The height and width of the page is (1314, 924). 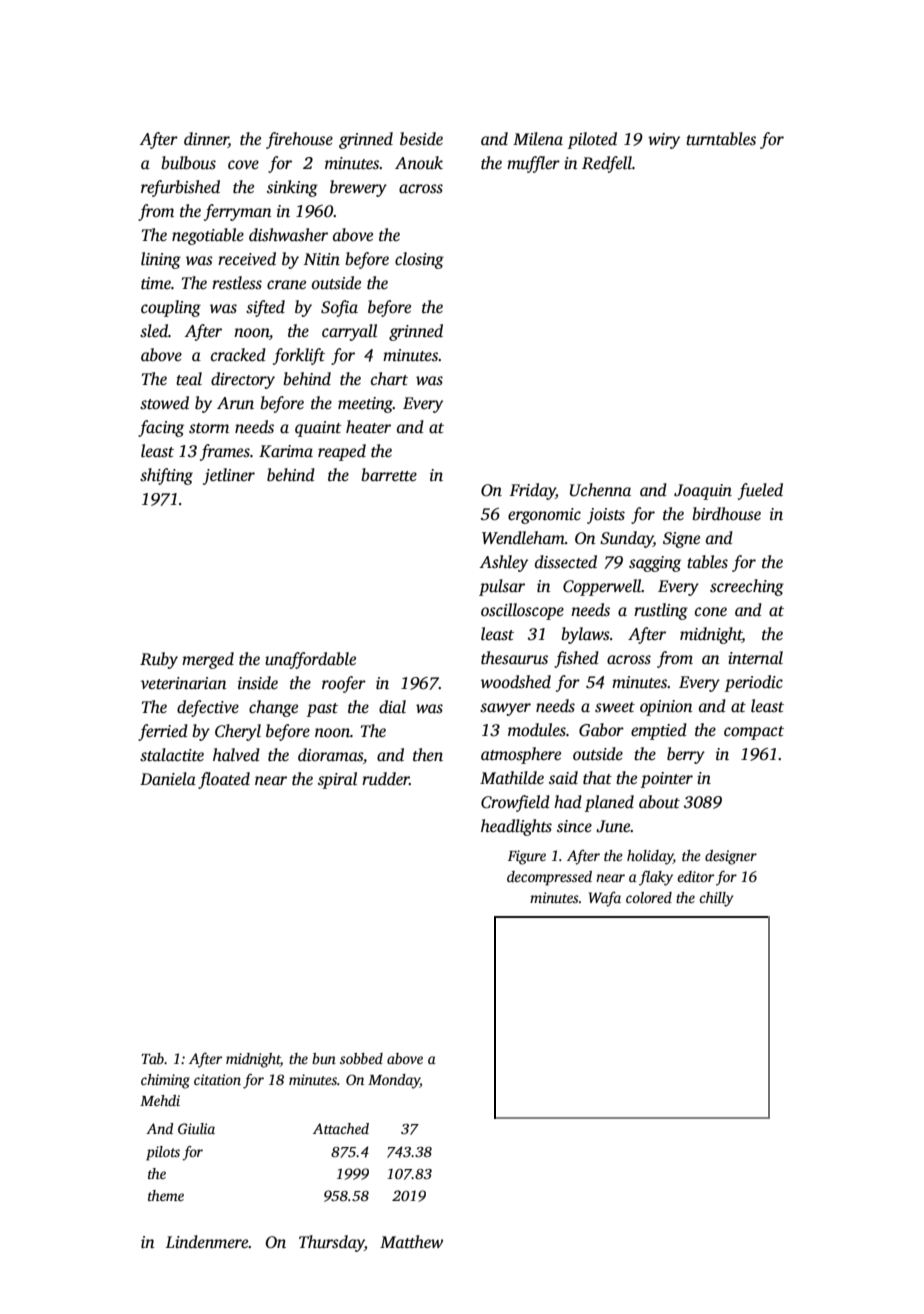 What do you see at coordinates (664, 141) in the page?
I see `wiry` at bounding box center [664, 141].
